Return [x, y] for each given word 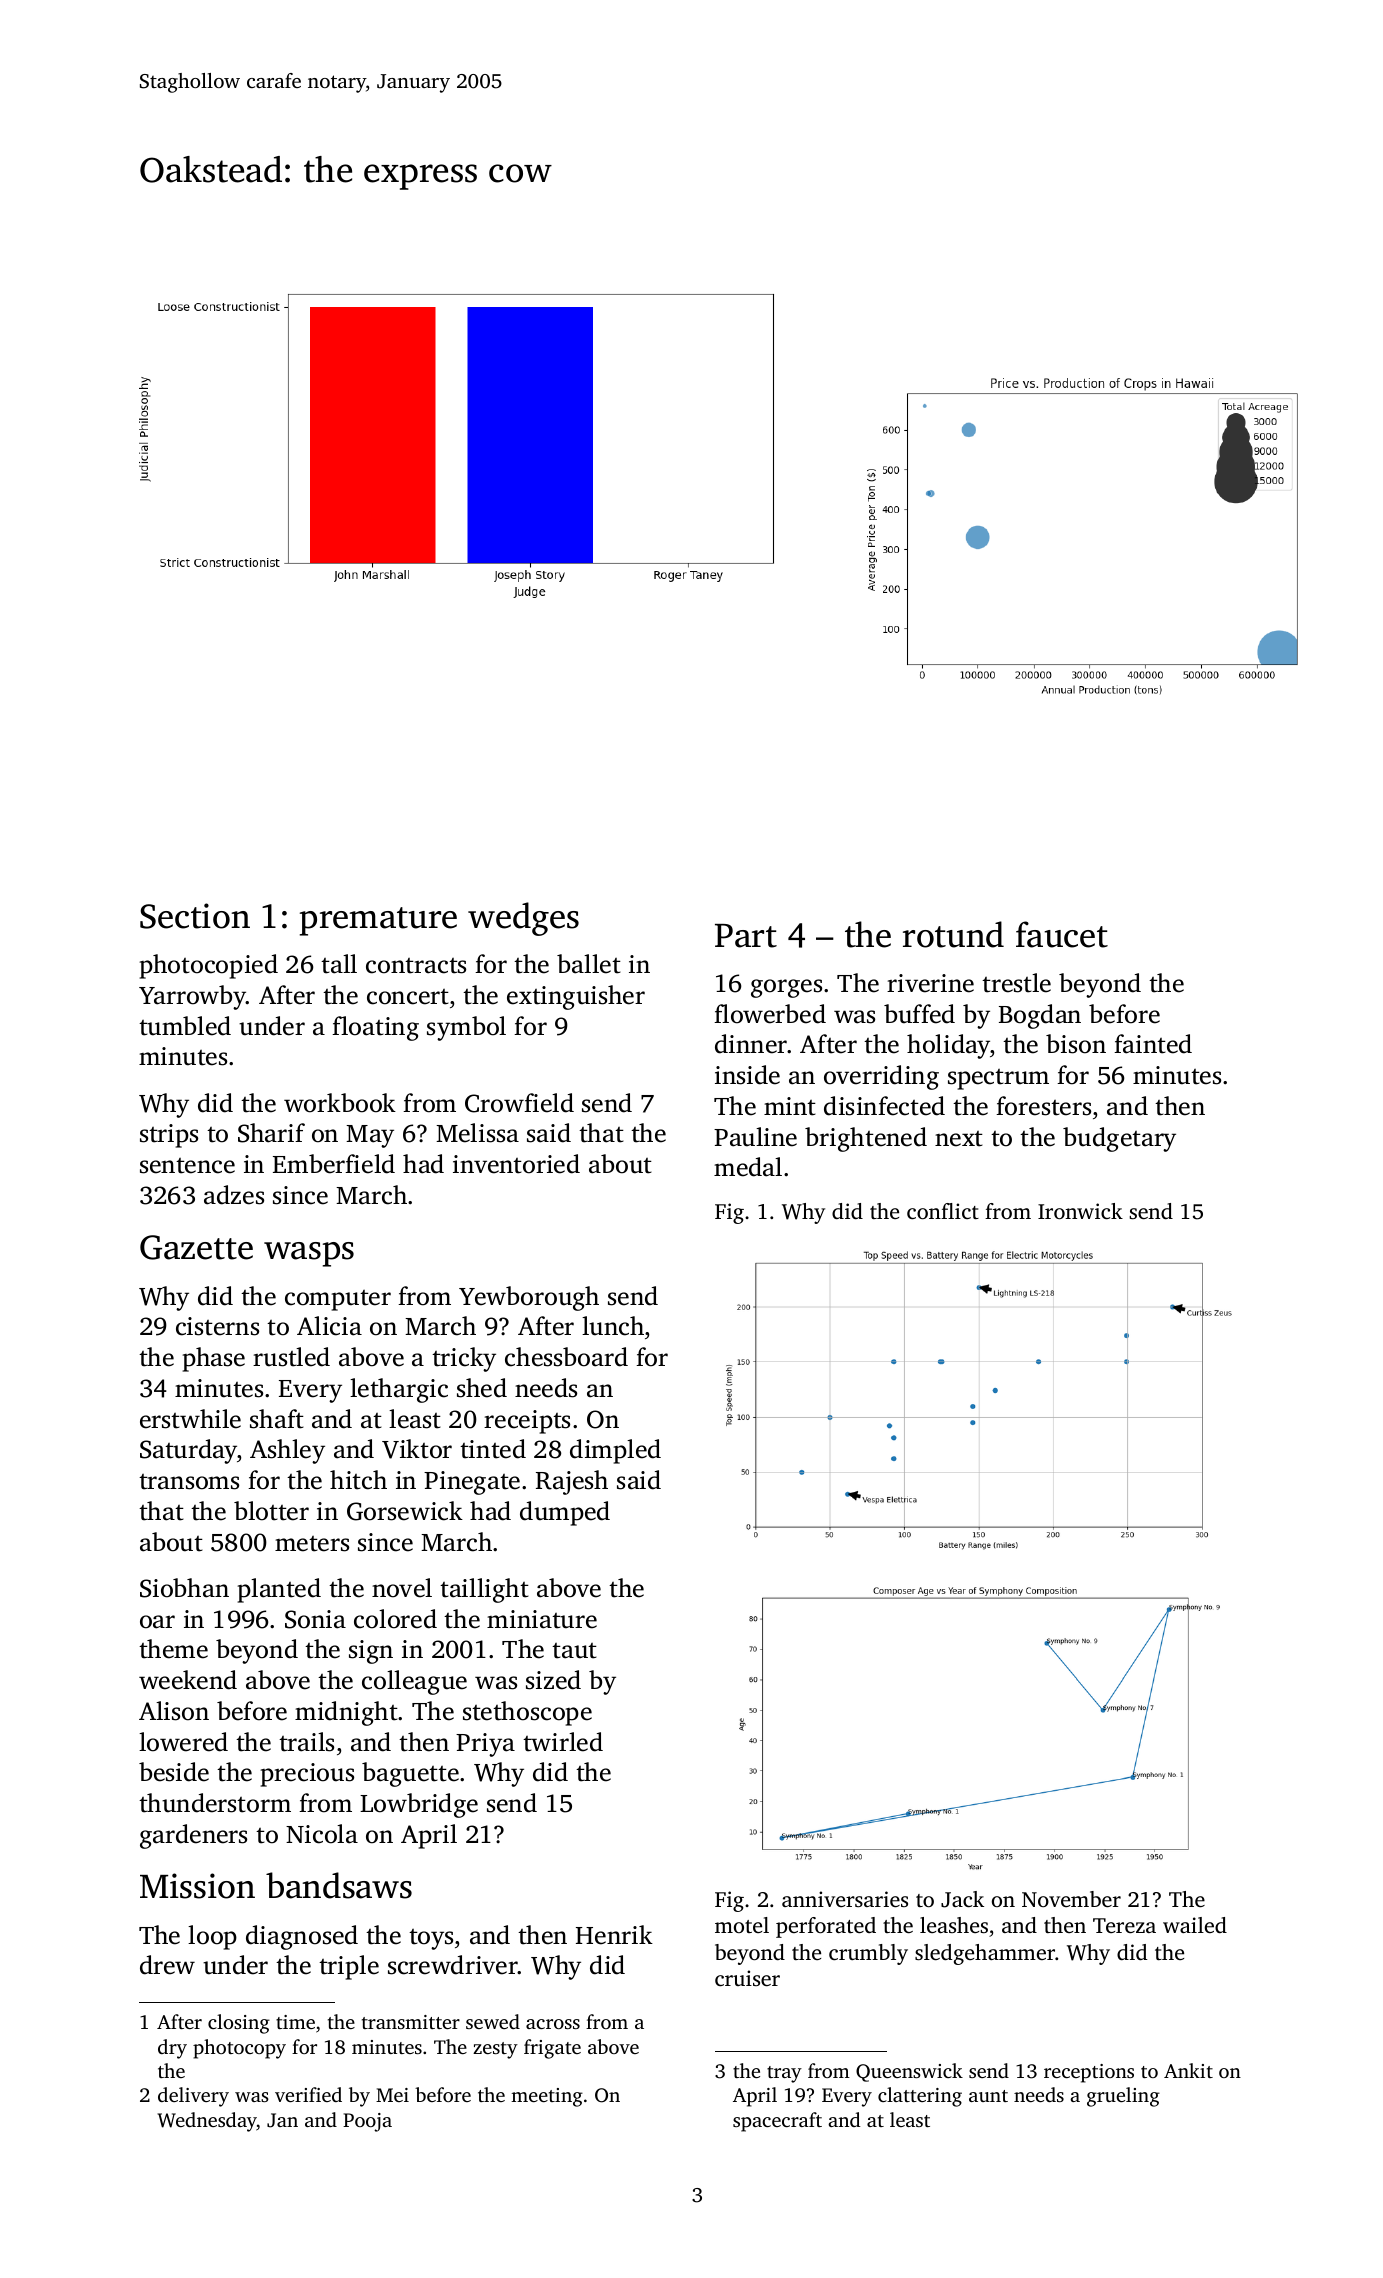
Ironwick [1080, 1211]
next [959, 1139]
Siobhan [184, 1588]
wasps [309, 1254]
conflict [943, 1211]
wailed [1195, 1925]
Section [195, 916]
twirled [563, 1742]
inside [747, 1075]
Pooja [367, 2122]
